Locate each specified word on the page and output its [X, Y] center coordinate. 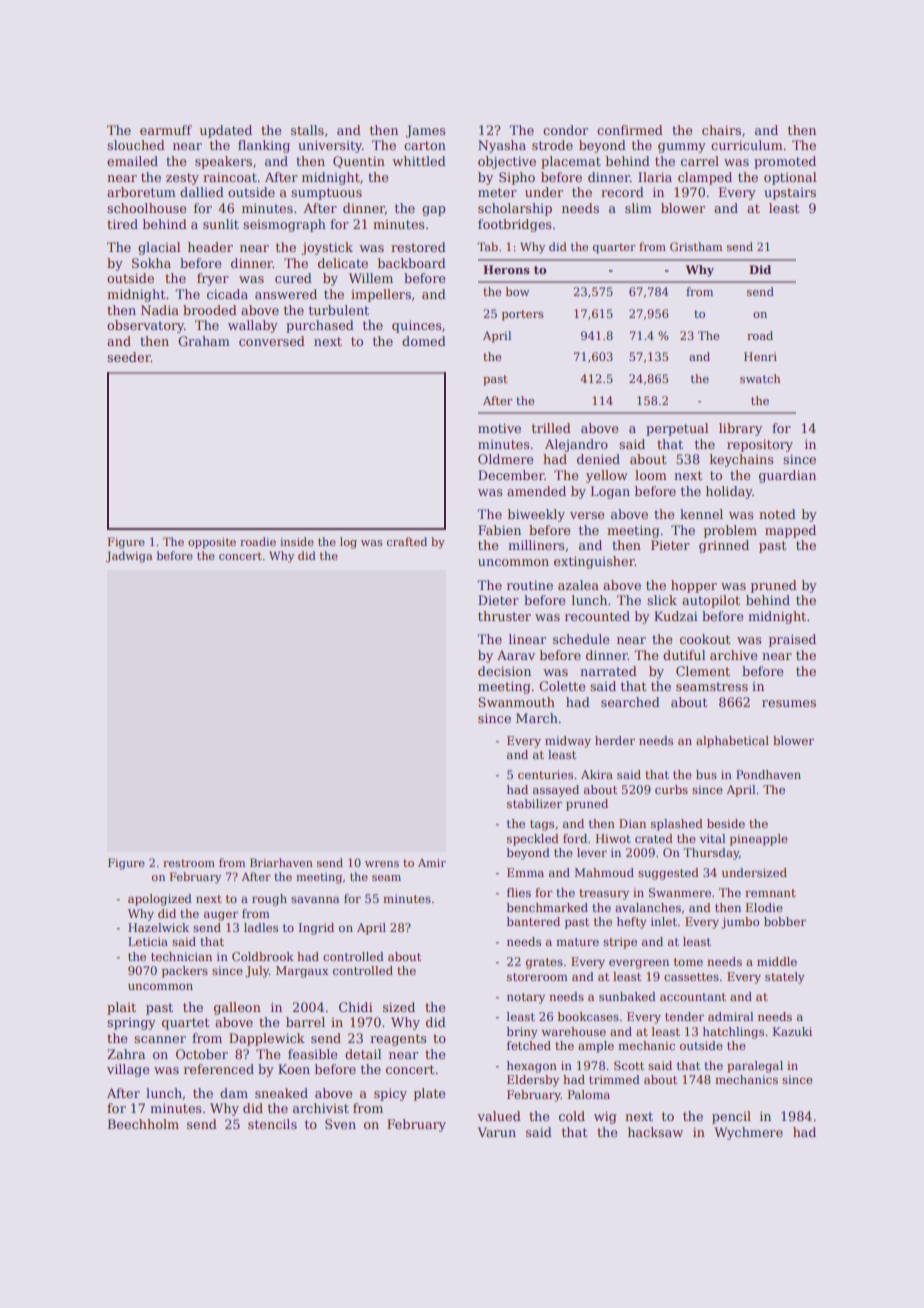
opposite [212, 543]
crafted [407, 541]
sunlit [221, 224]
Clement [703, 671]
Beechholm [143, 1124]
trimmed [614, 1079]
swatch [760, 378]
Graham [204, 341]
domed [424, 341]
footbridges [515, 225]
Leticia [148, 941]
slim [638, 208]
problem [730, 531]
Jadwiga [129, 557]
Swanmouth [516, 702]
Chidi [356, 1007]
